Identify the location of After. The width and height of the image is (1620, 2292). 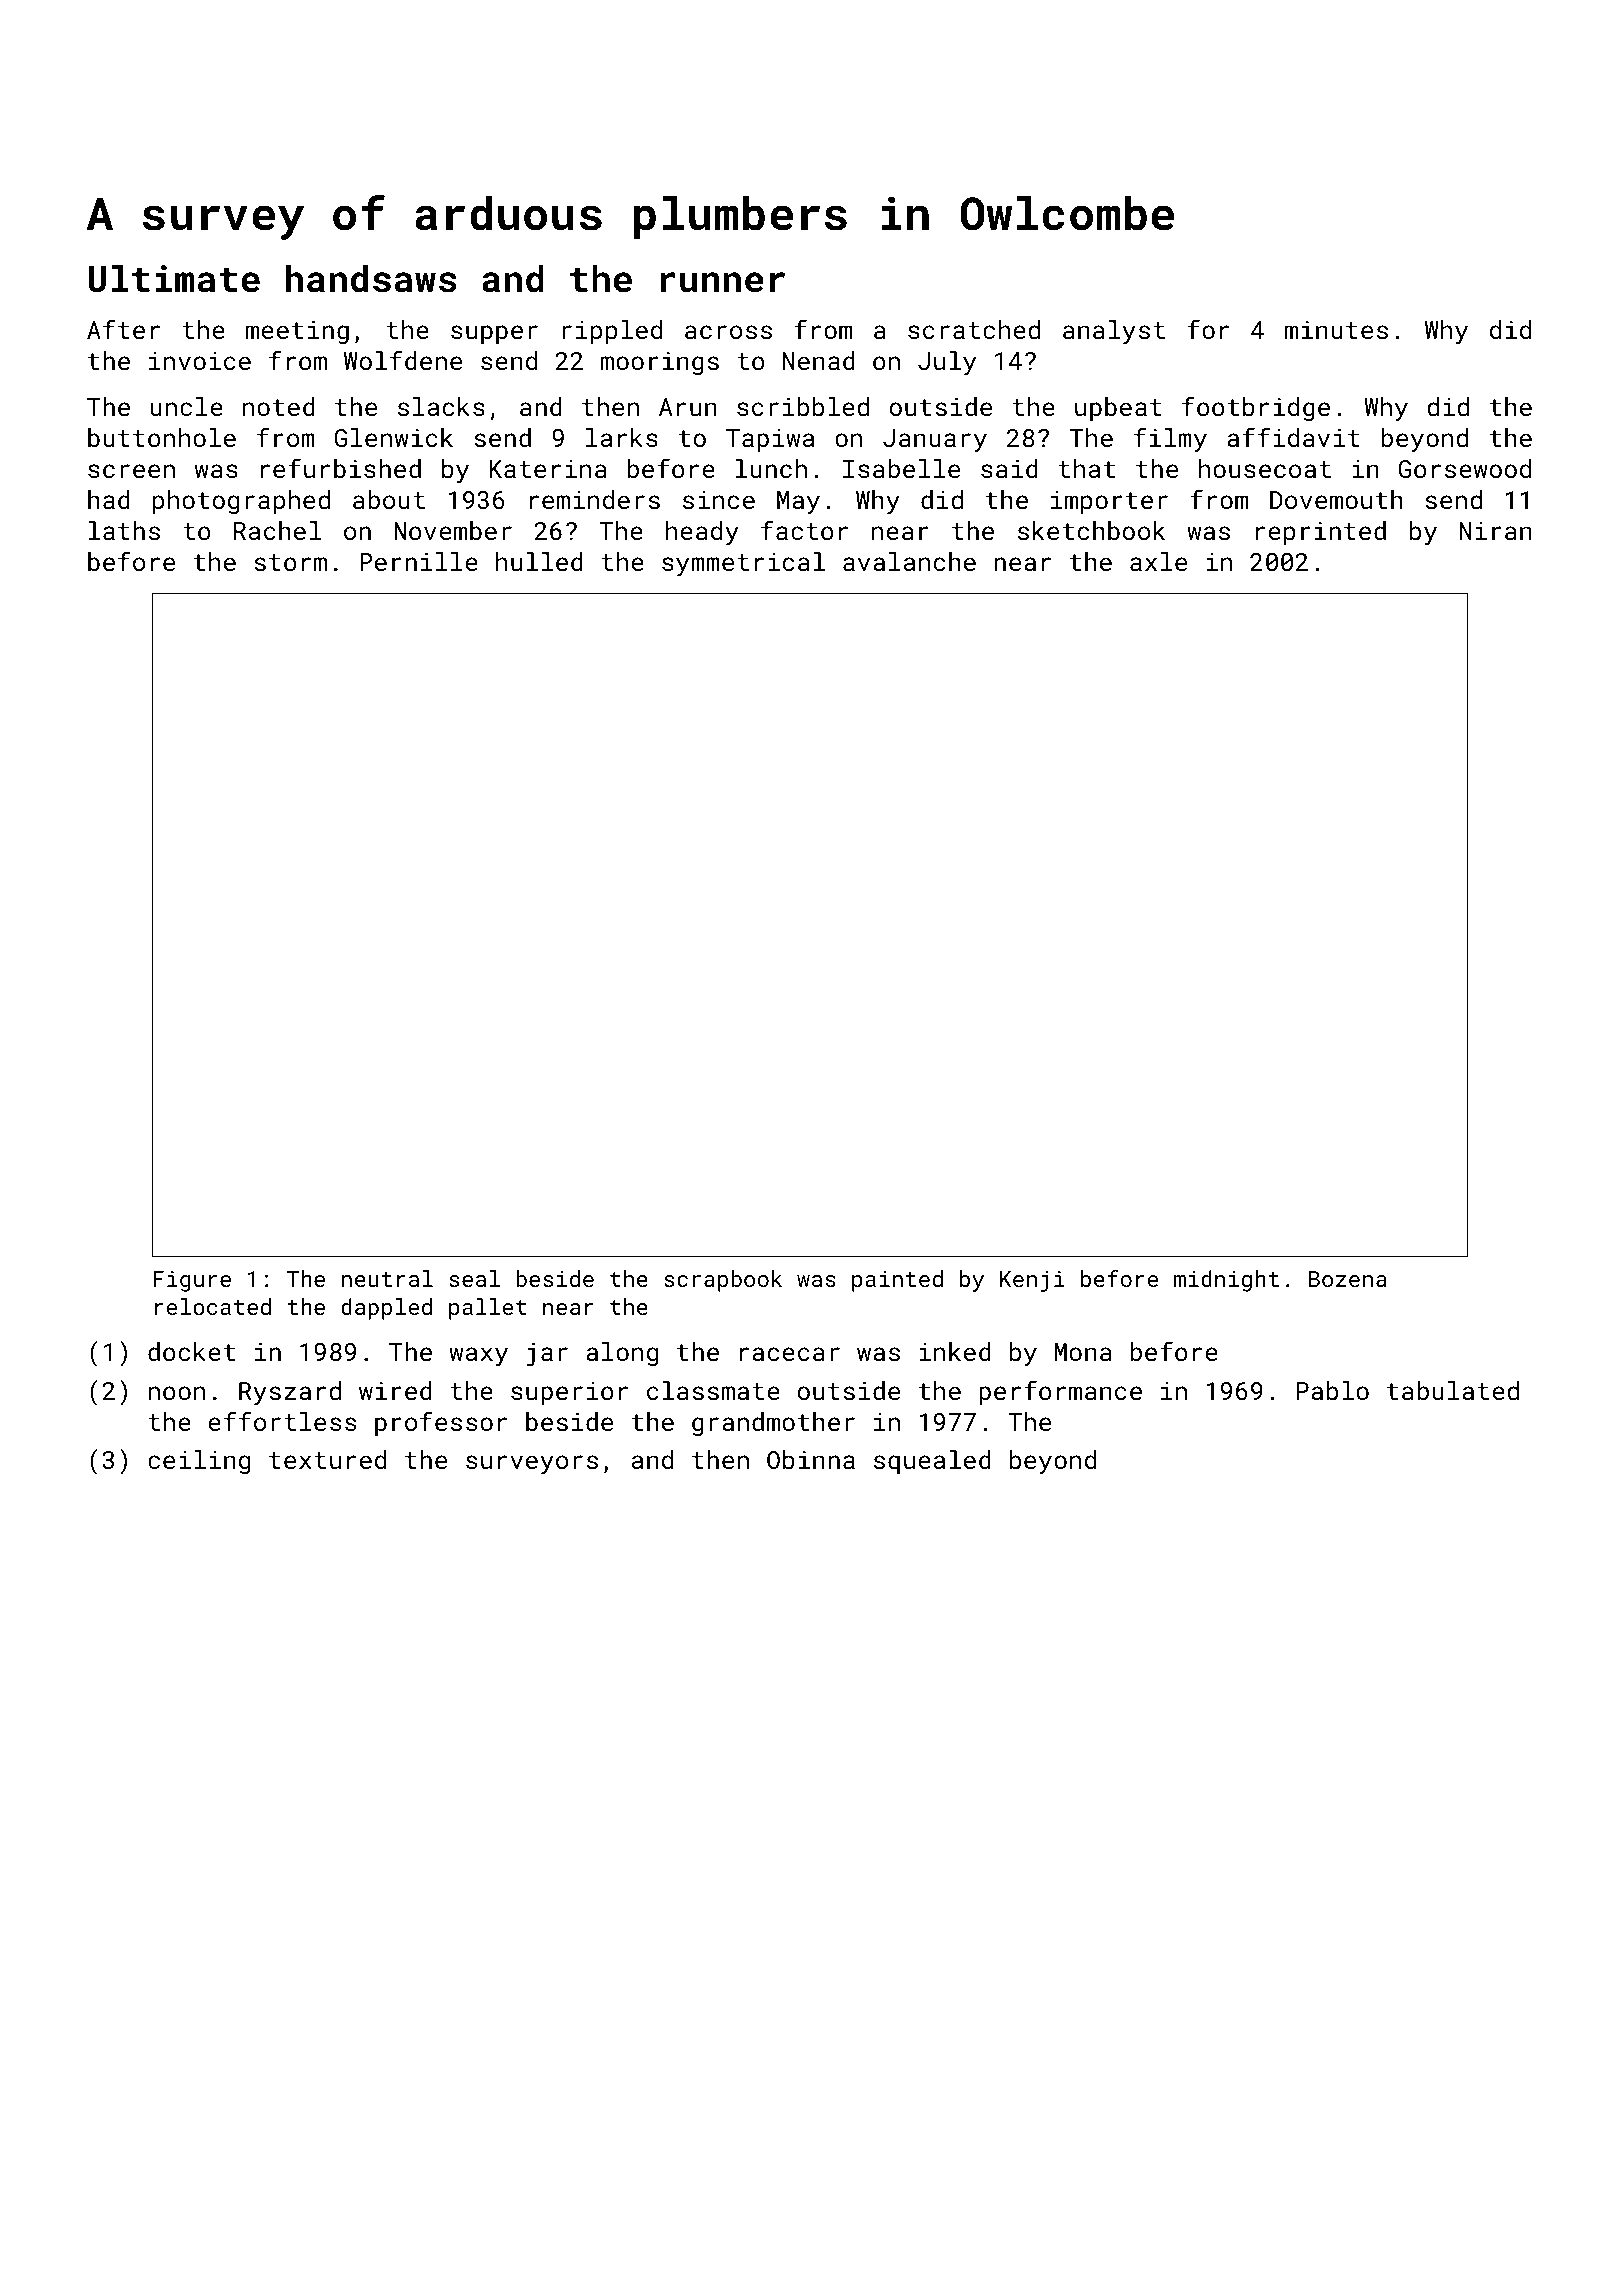
(123, 329).
